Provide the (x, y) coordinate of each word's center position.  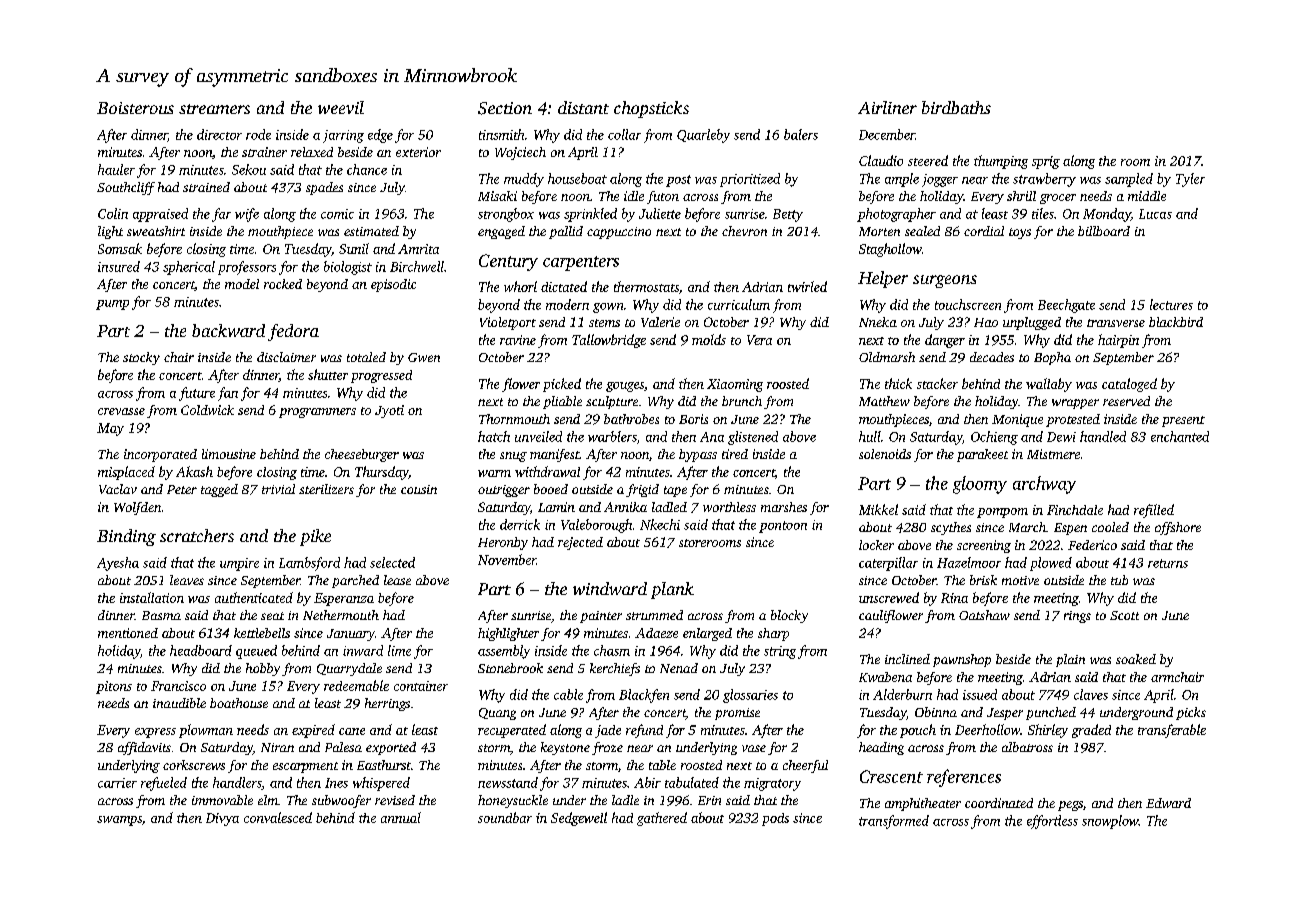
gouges (625, 387)
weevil (341, 107)
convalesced (278, 817)
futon (663, 197)
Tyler (1190, 180)
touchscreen (968, 304)
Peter (182, 489)
